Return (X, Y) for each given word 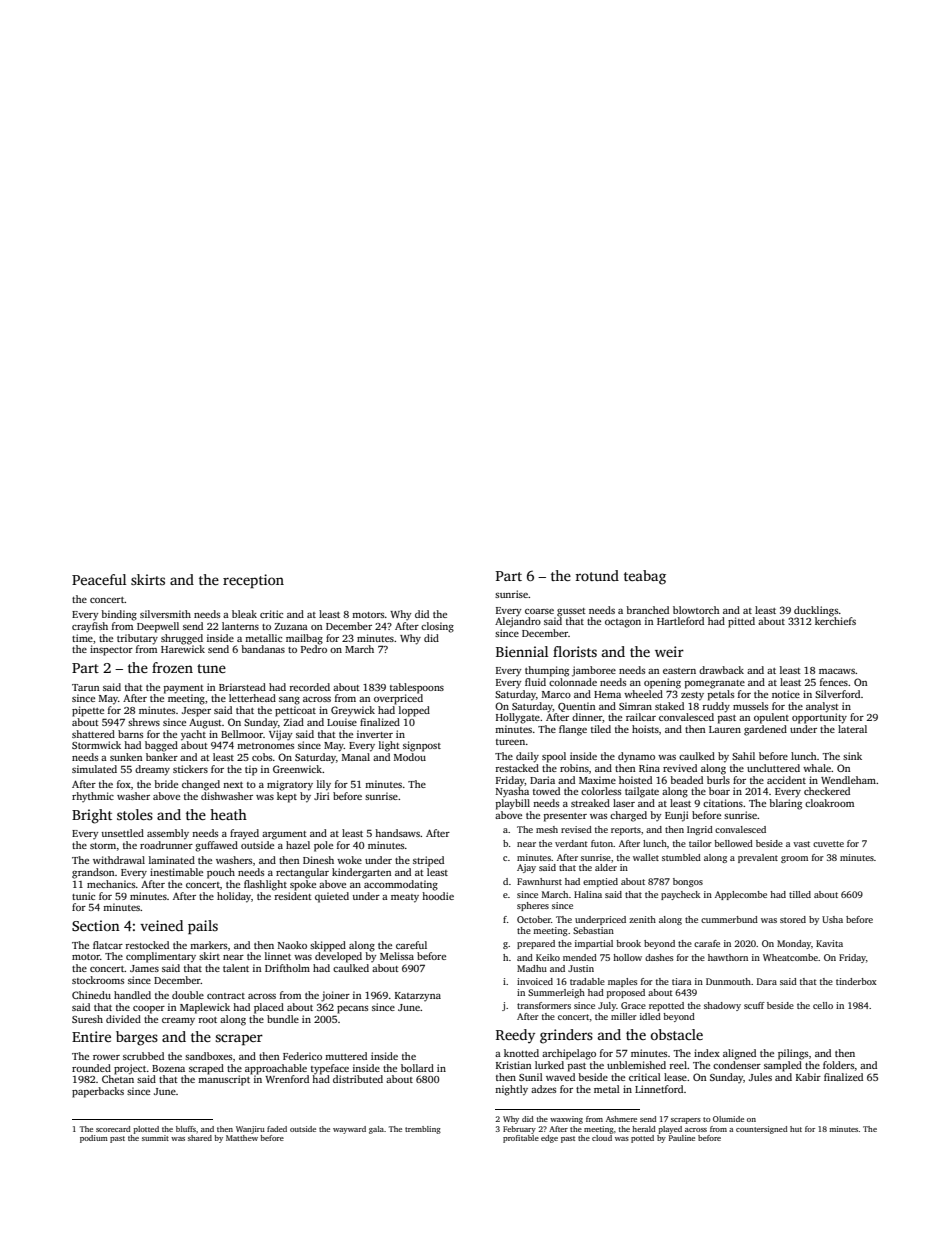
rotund (597, 575)
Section (96, 925)
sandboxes (208, 1056)
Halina (588, 894)
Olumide (728, 1119)
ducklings (816, 611)
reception (253, 581)
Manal (356, 757)
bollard (417, 1068)
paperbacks (98, 1092)
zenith (642, 919)
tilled (800, 894)
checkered (827, 791)
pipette (88, 711)
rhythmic (93, 797)
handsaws (397, 833)
